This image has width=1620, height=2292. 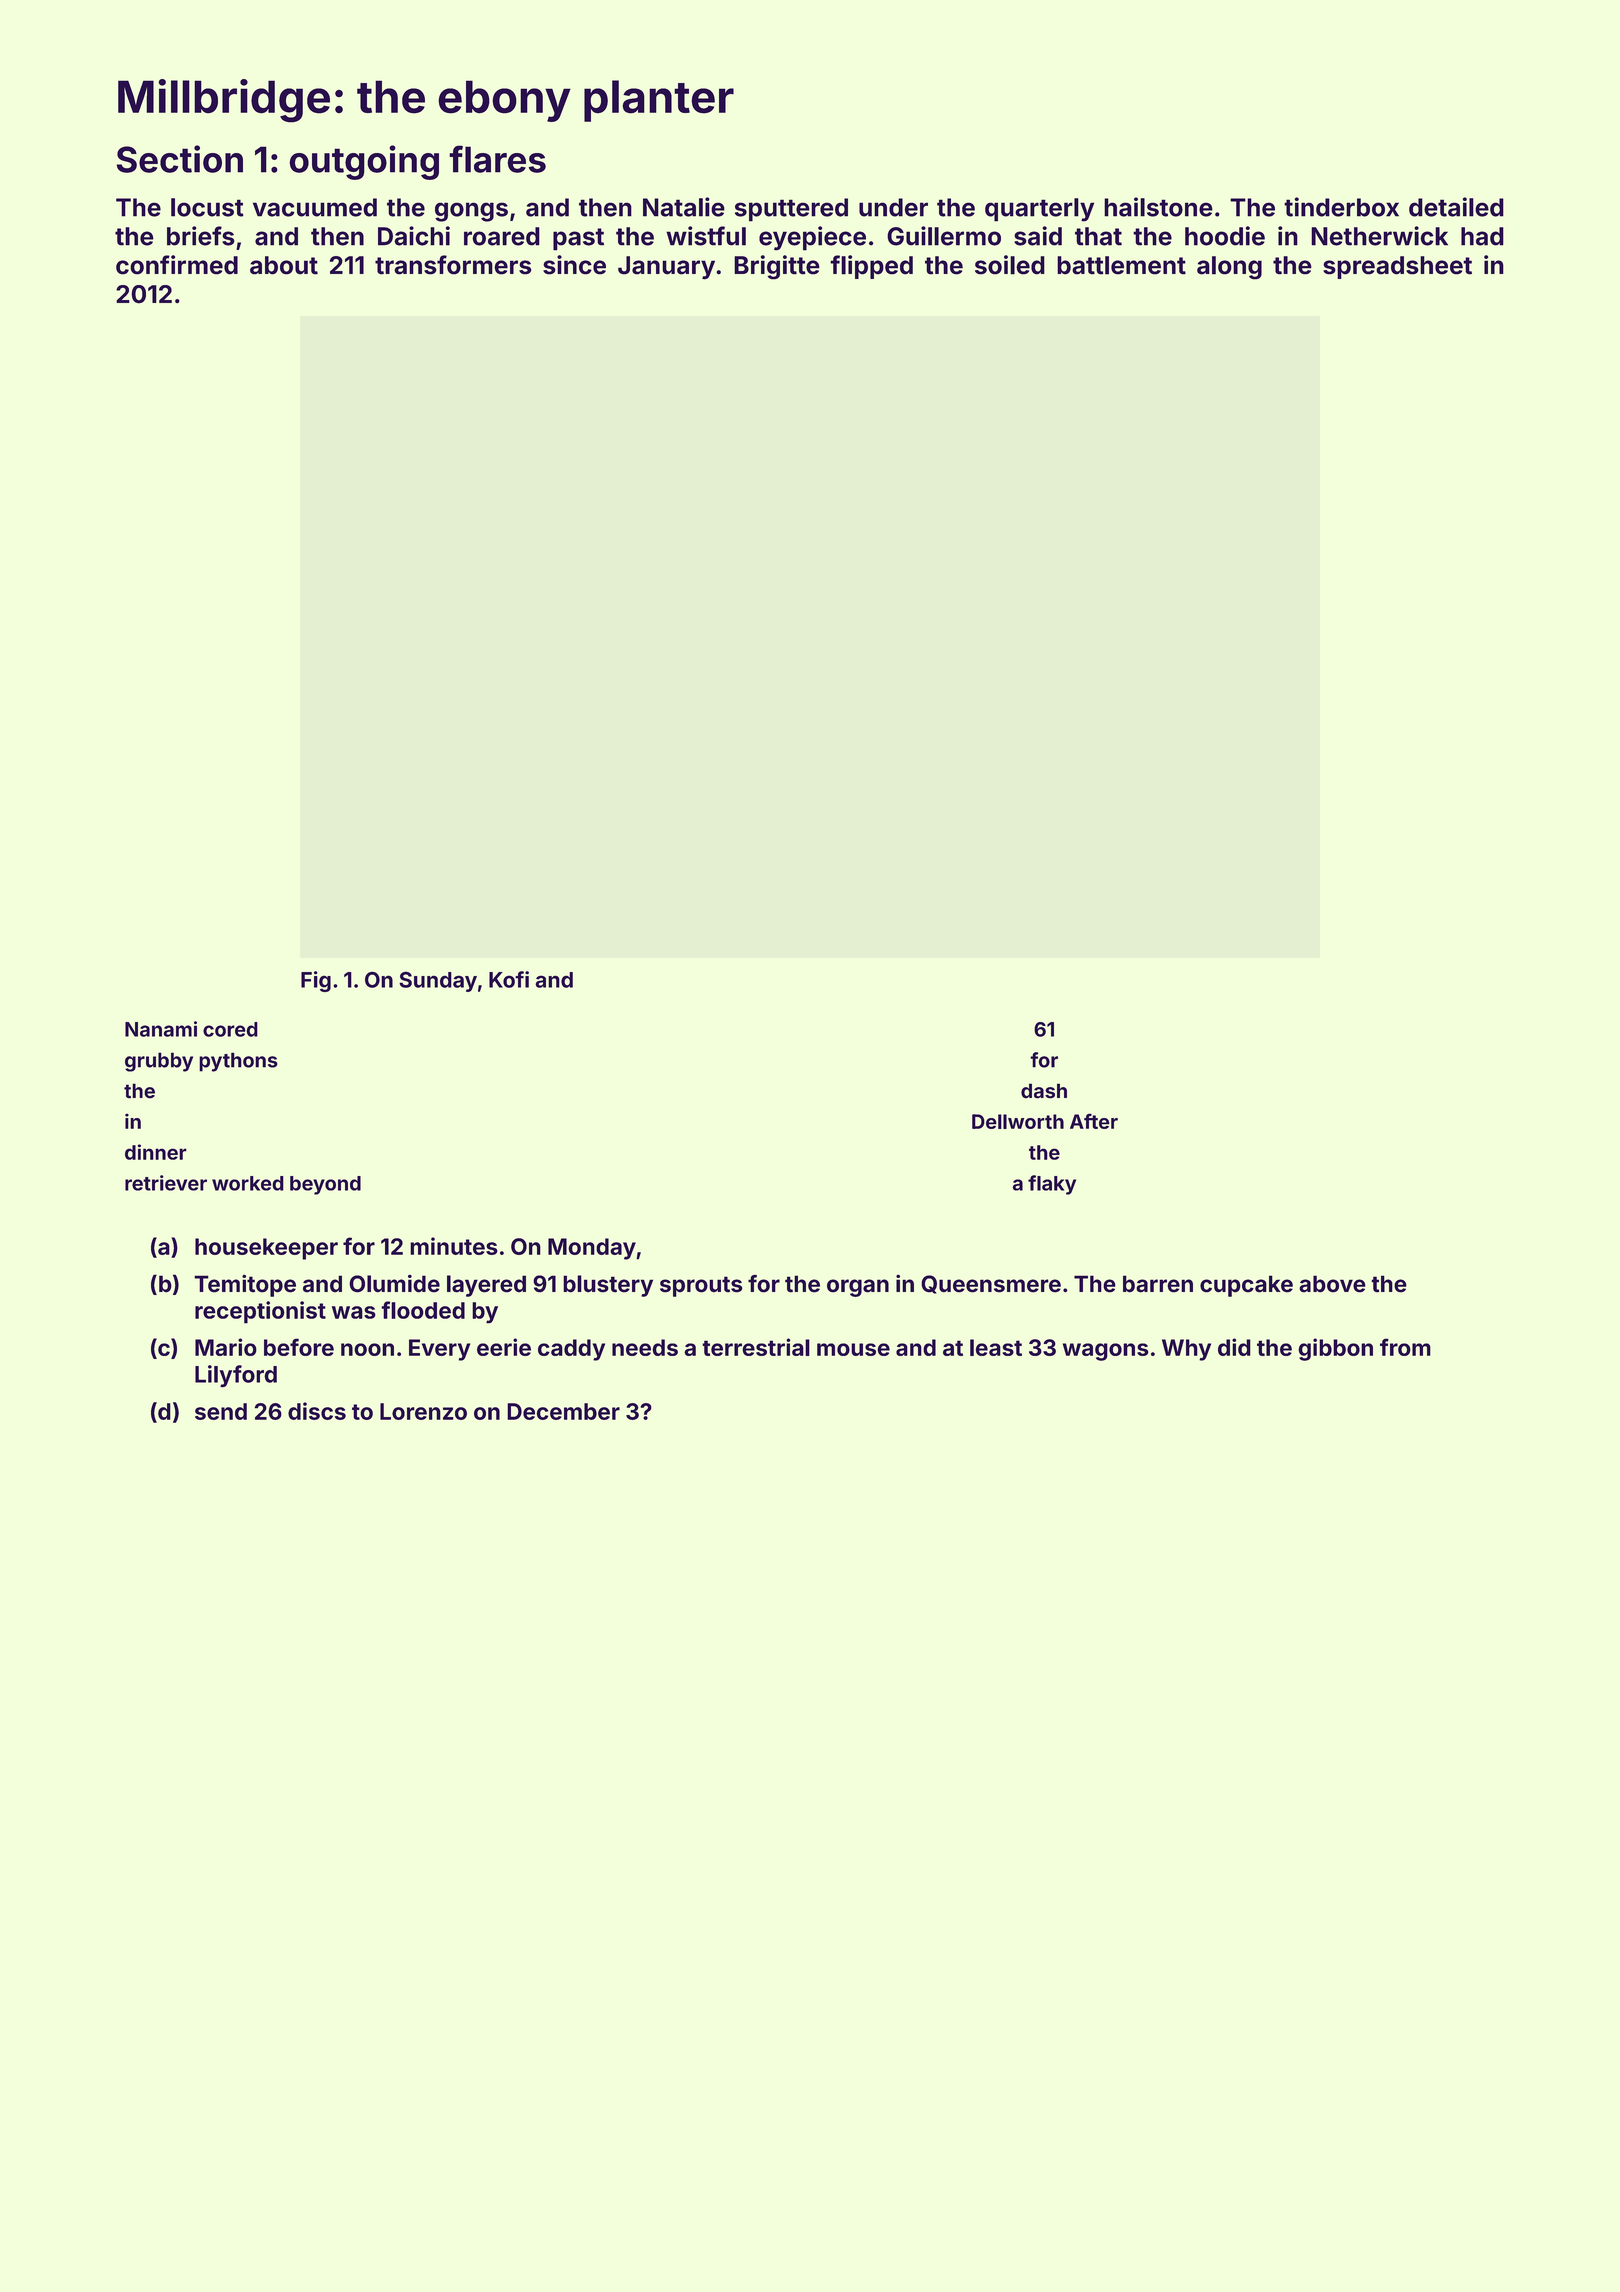 I want to click on about, so click(x=284, y=265).
